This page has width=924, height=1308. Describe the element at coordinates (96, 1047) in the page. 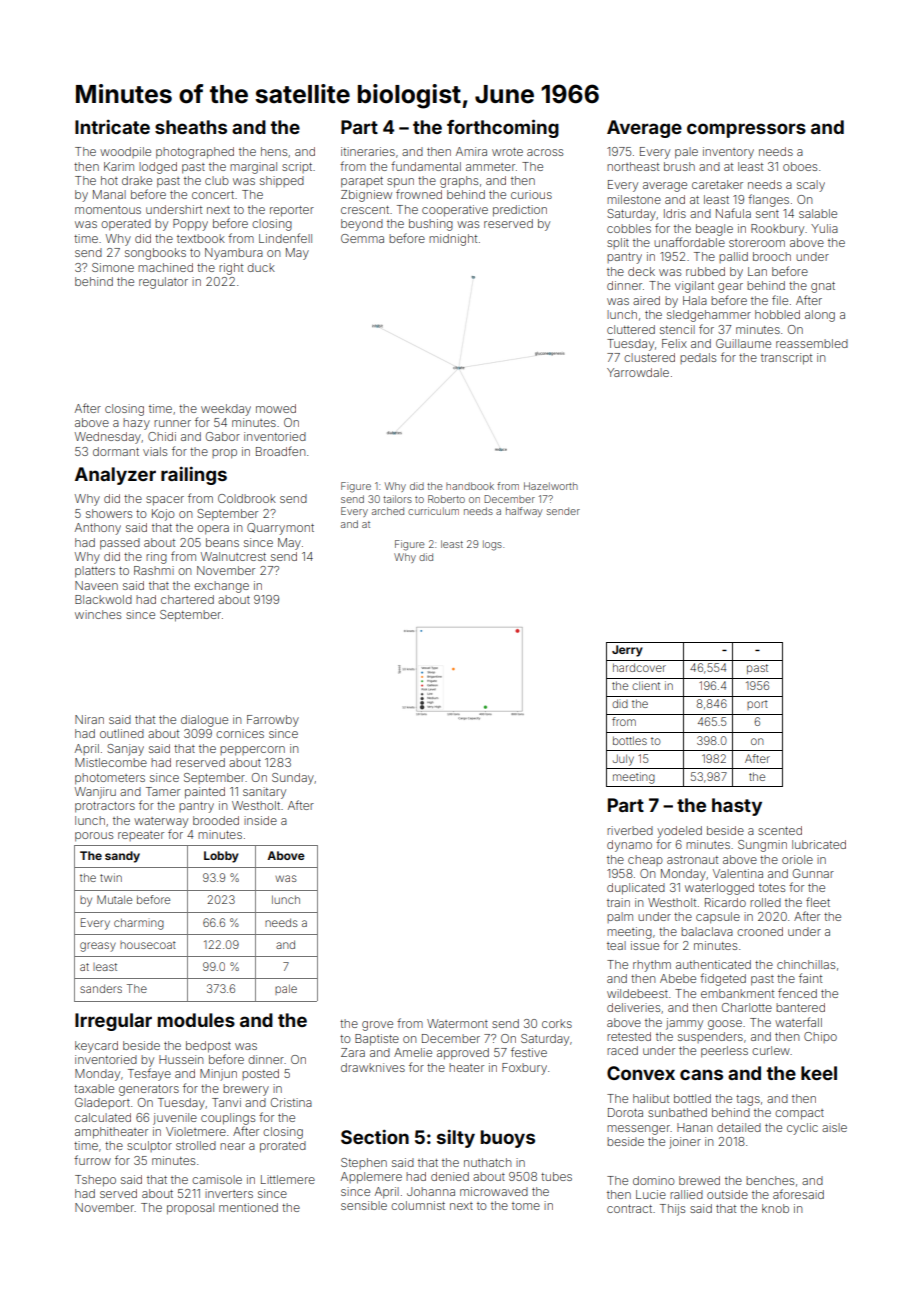

I see `keycard` at that location.
